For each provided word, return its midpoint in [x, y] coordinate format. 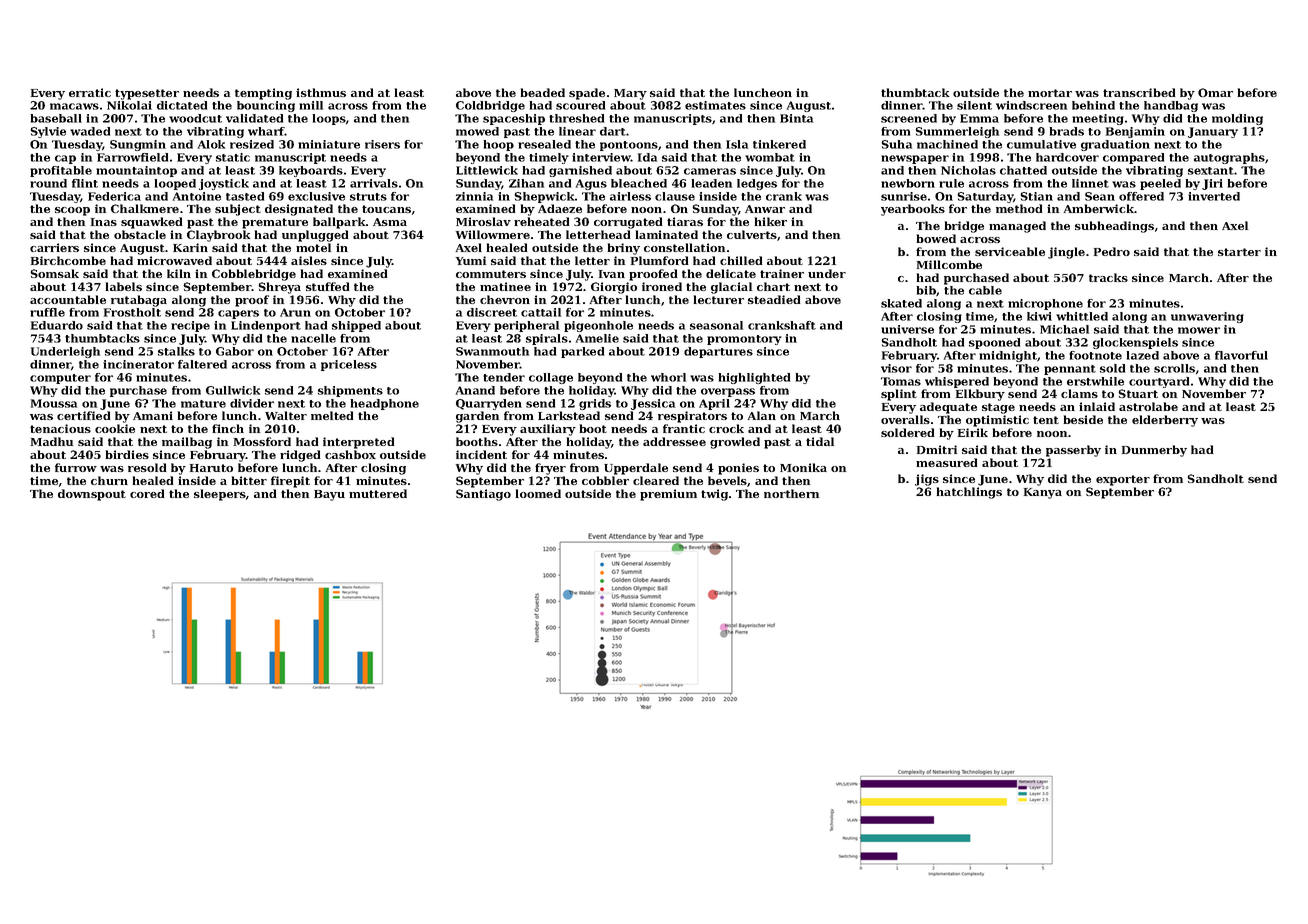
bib [926, 290]
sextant [1211, 171]
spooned [994, 343]
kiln [179, 273]
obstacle [140, 234]
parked [582, 352]
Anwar [765, 209]
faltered [202, 364]
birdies [127, 454]
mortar [1050, 93]
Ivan [612, 274]
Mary [630, 94]
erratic [90, 92]
